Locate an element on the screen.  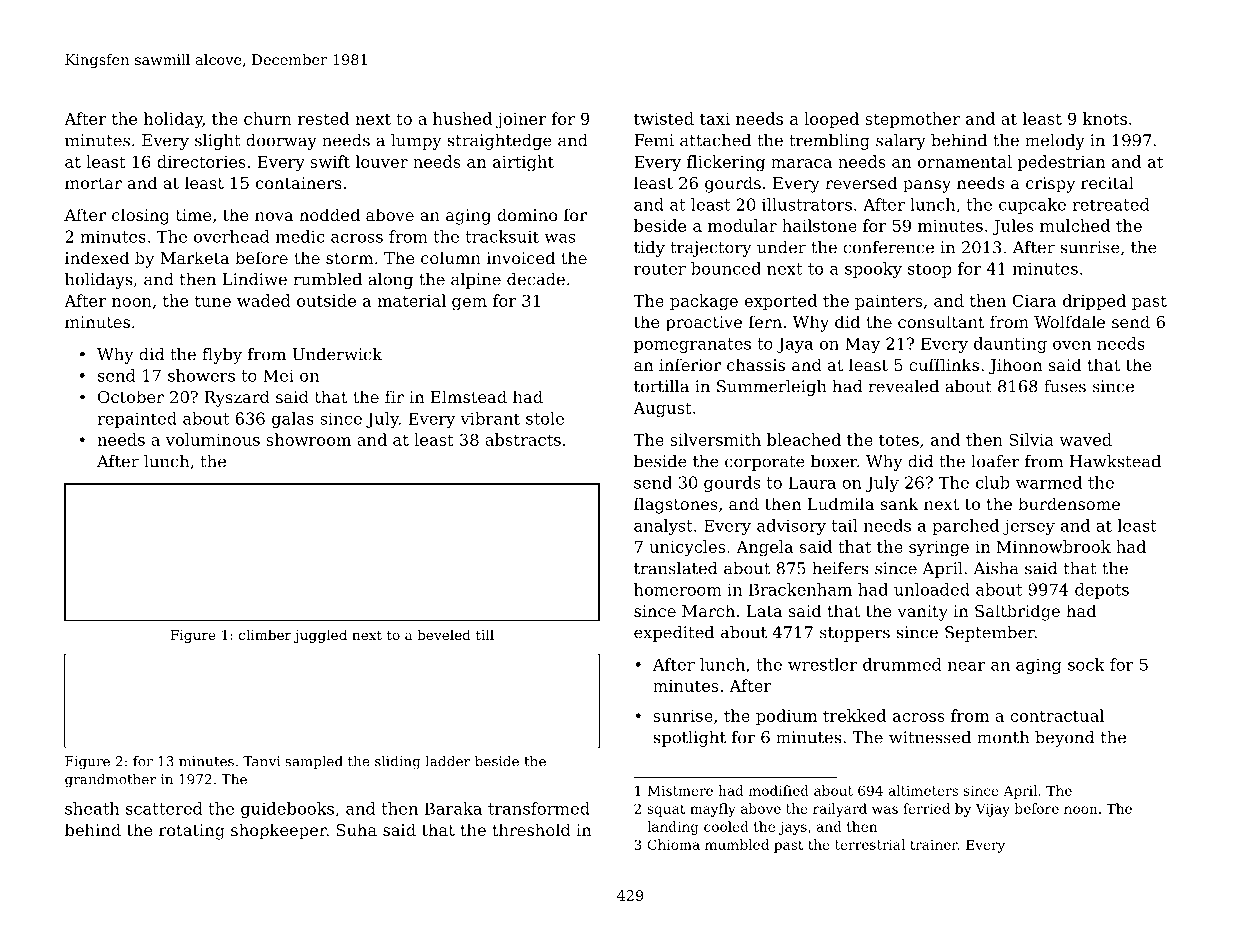
Marketa is located at coordinates (194, 257).
